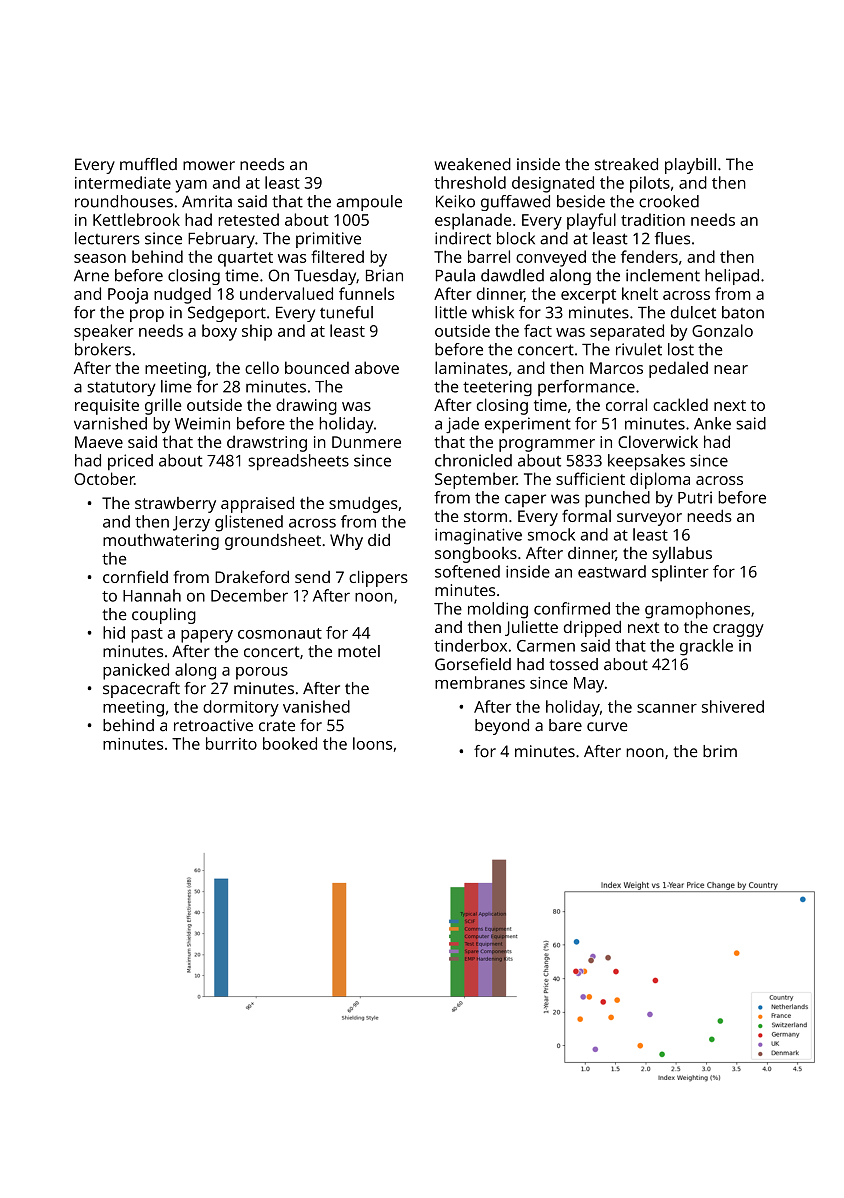 This page has width=844, height=1198. What do you see at coordinates (626, 164) in the page?
I see `streaked` at bounding box center [626, 164].
